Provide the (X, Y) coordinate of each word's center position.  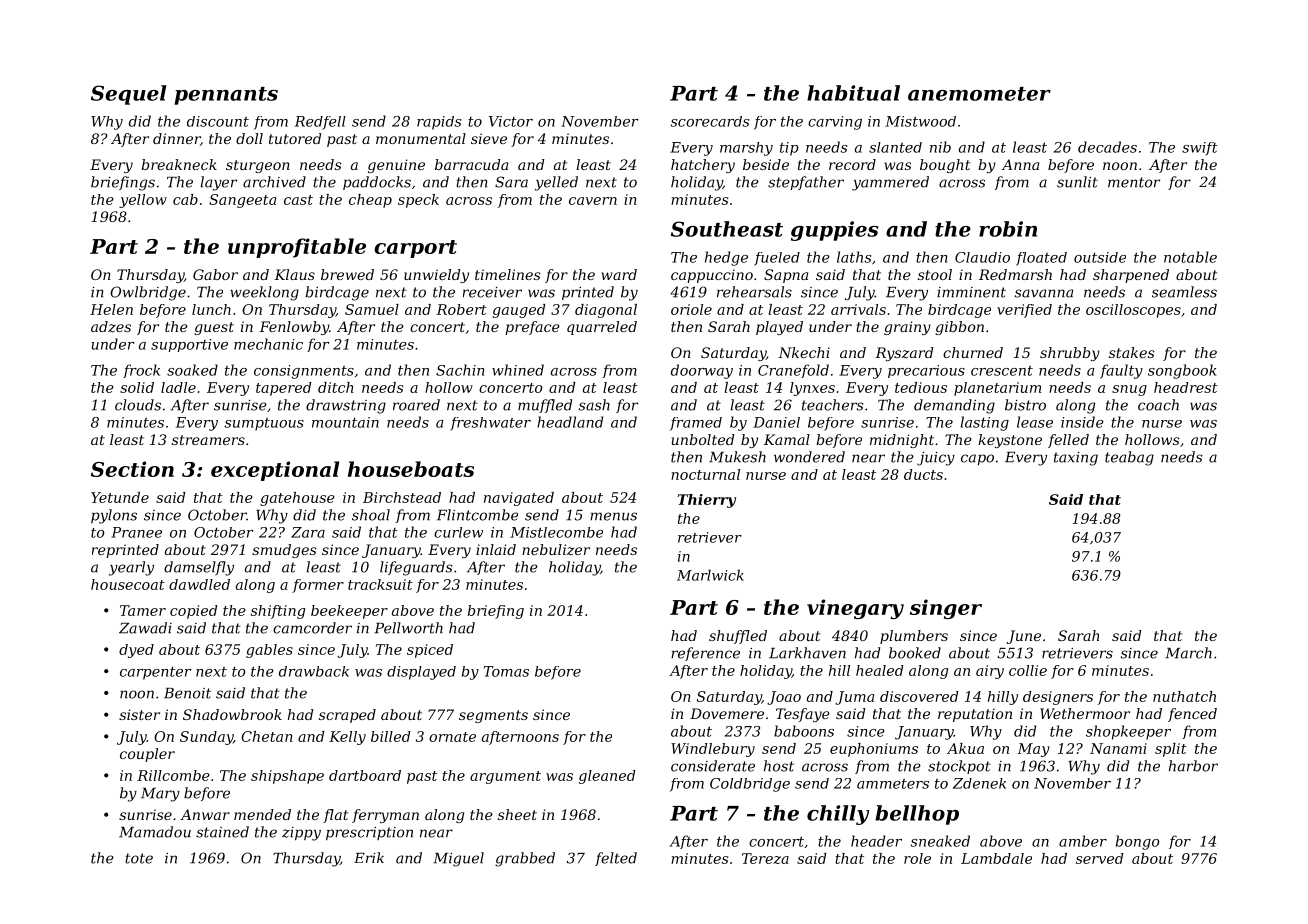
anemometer (979, 94)
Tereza (765, 858)
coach (1158, 405)
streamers (208, 440)
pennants (226, 96)
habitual (853, 93)
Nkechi (804, 352)
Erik (369, 857)
